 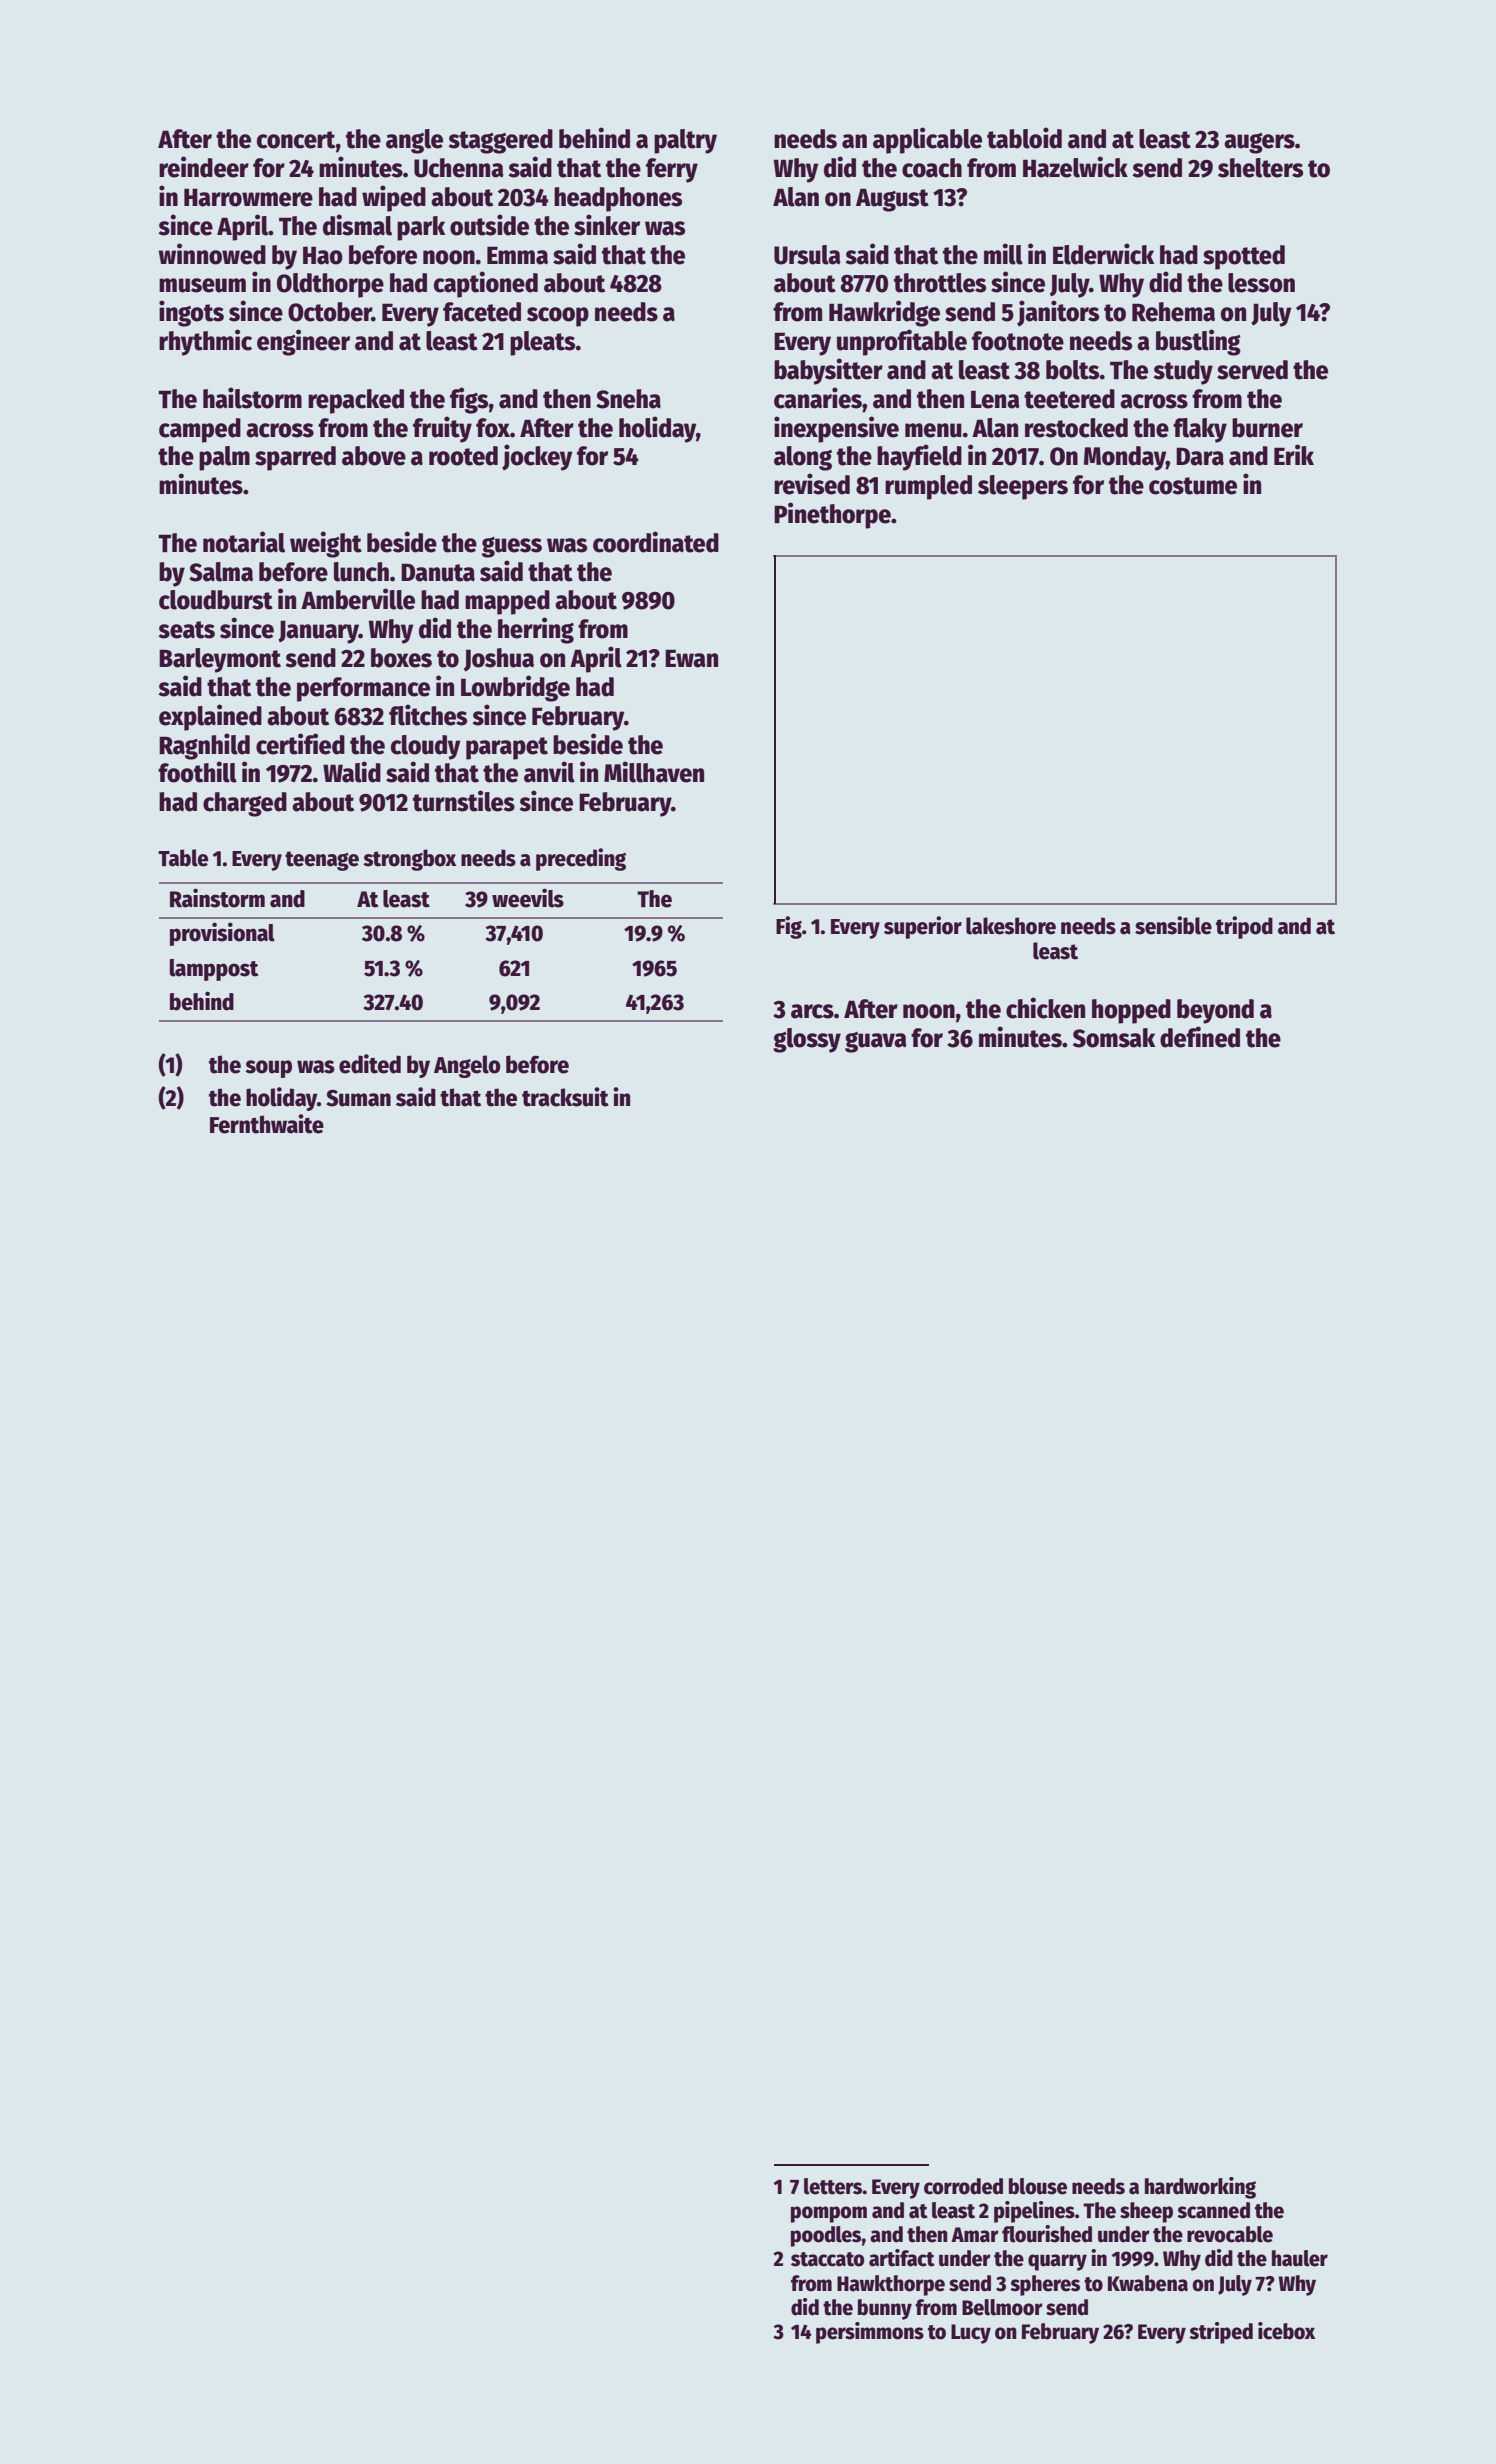 What do you see at coordinates (1038, 2186) in the page?
I see `blouse` at bounding box center [1038, 2186].
